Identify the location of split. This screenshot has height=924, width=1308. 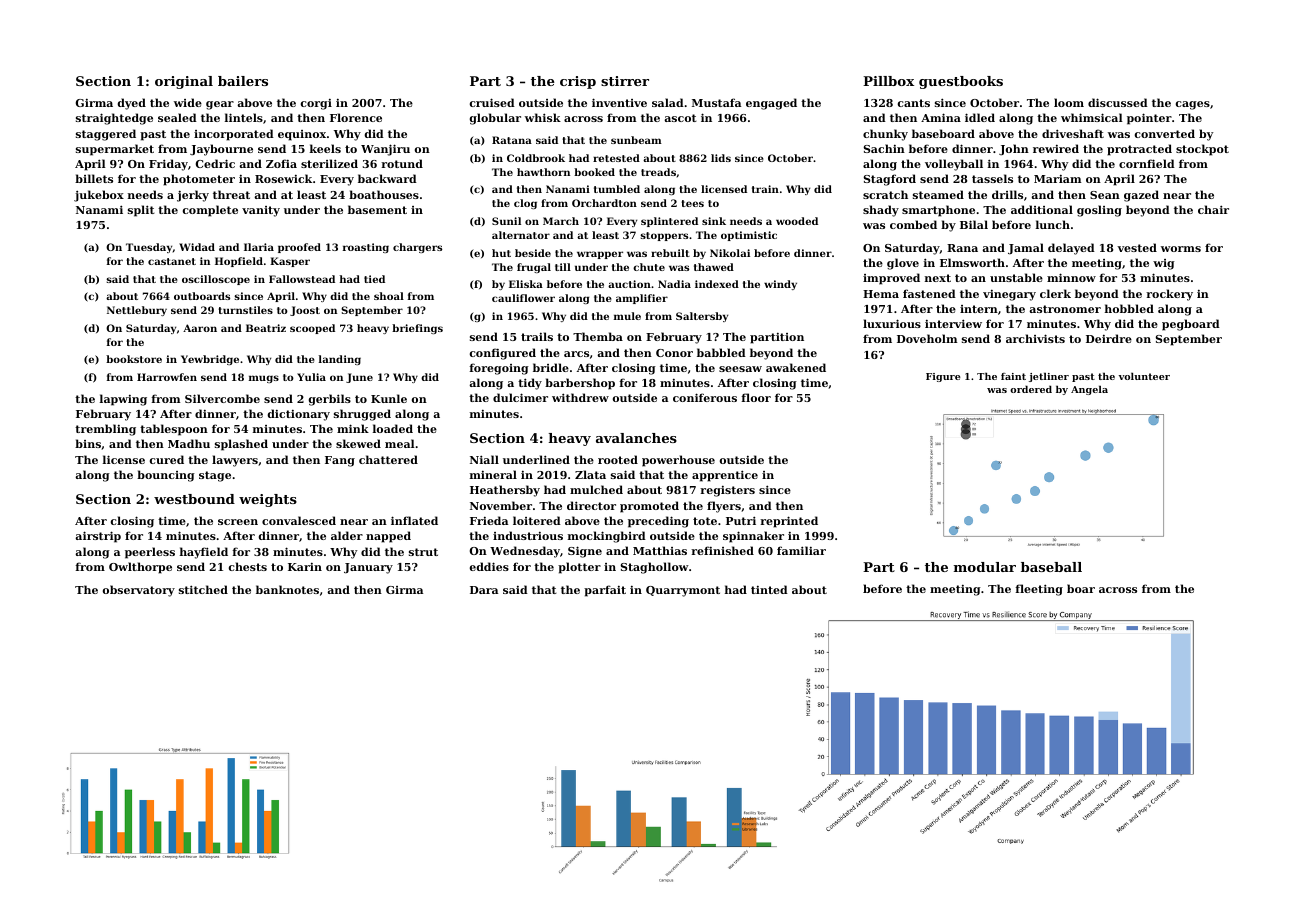
(141, 211).
